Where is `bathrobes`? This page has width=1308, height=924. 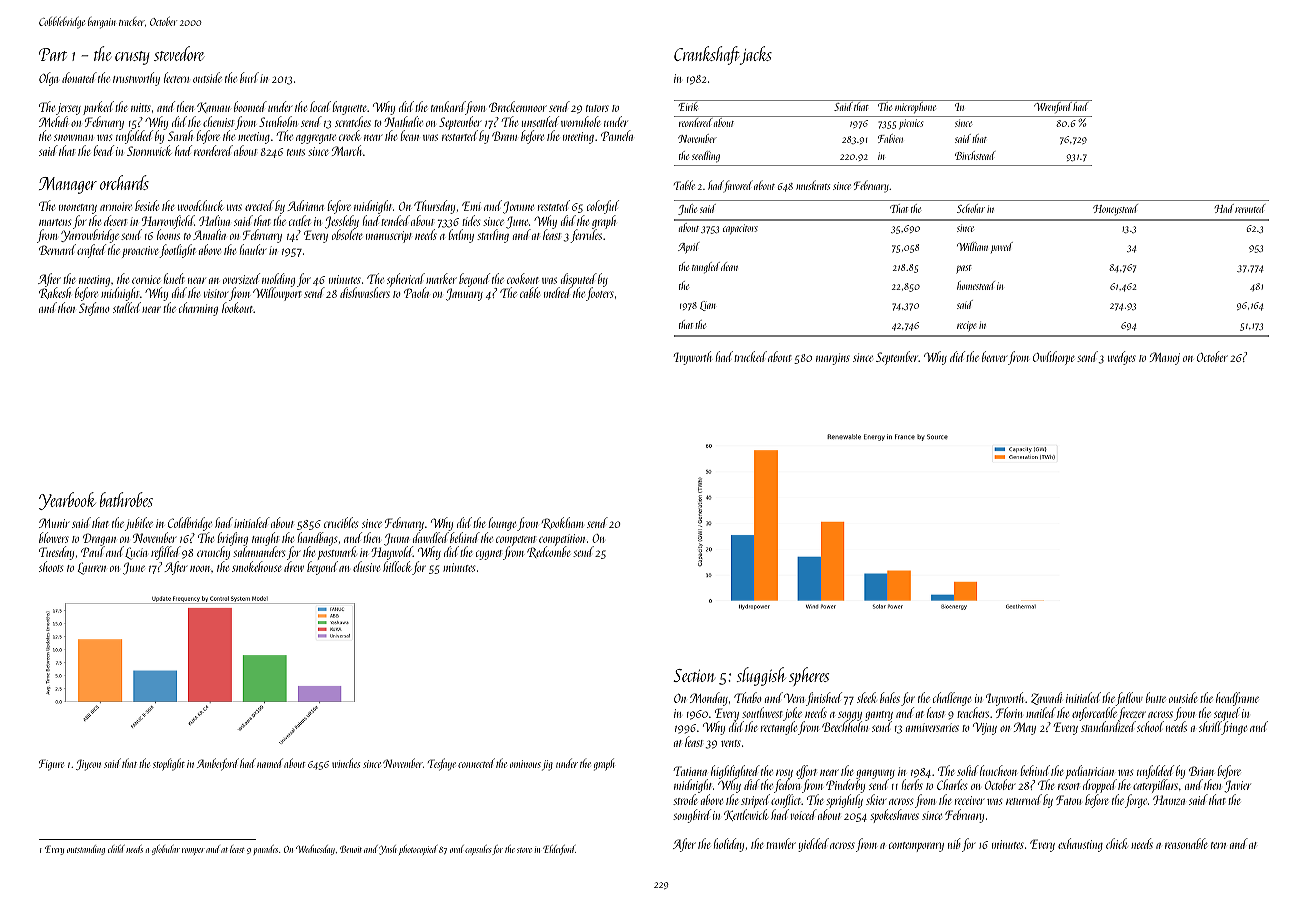
bathrobes is located at coordinates (126, 499).
